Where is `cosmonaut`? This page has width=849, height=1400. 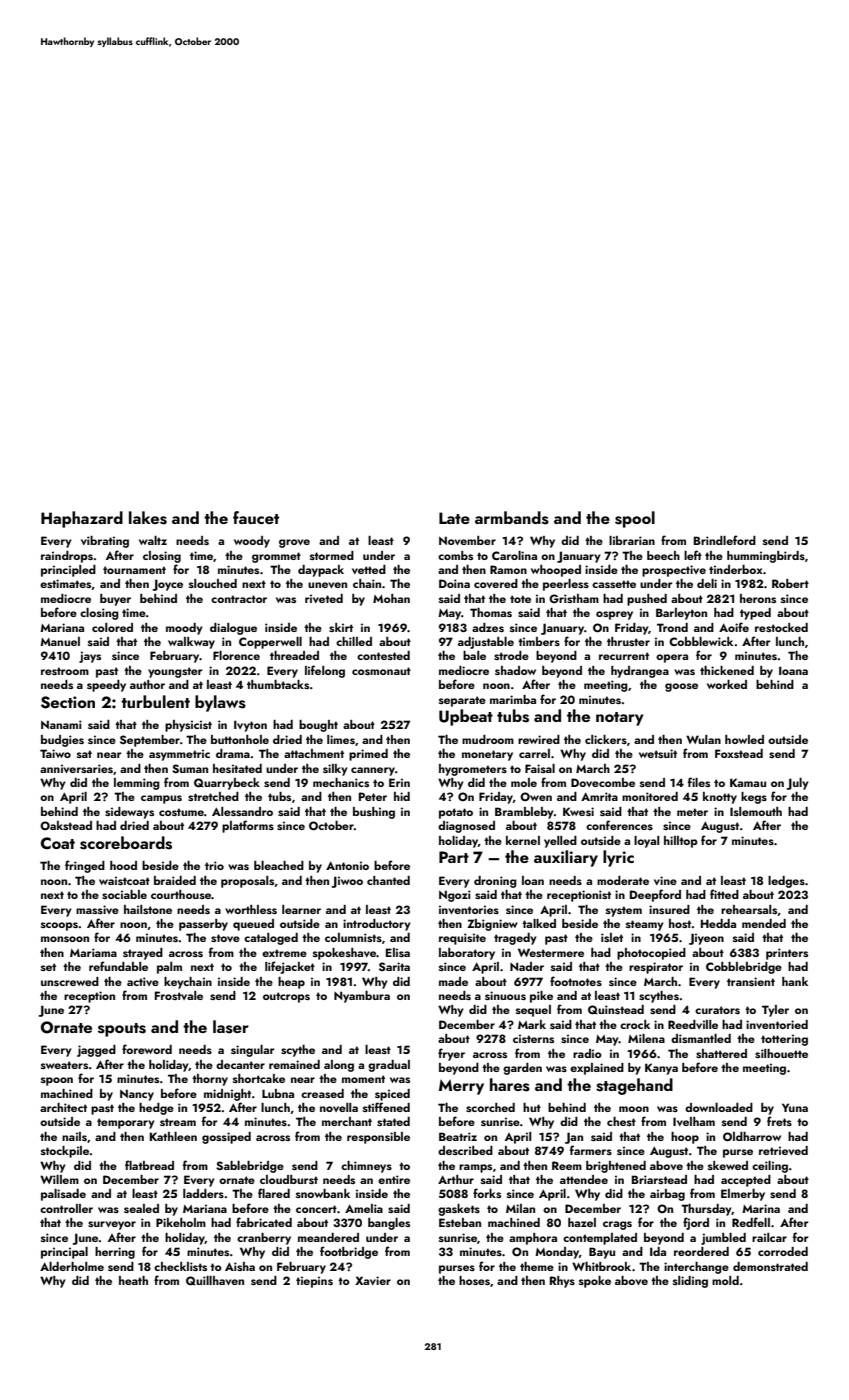 cosmonaut is located at coordinates (381, 671).
